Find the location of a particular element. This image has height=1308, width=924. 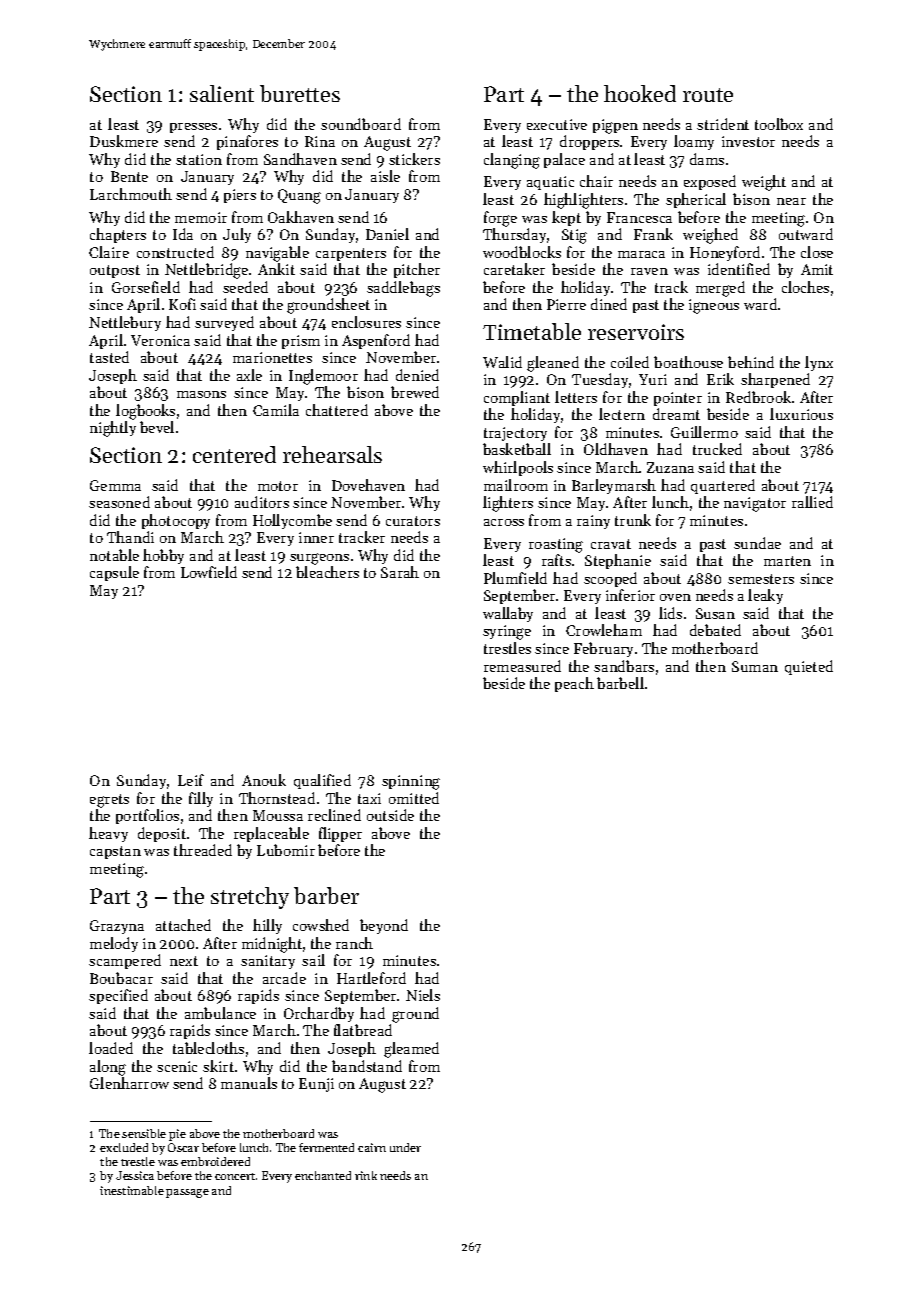

Gorsefield is located at coordinates (146, 287).
